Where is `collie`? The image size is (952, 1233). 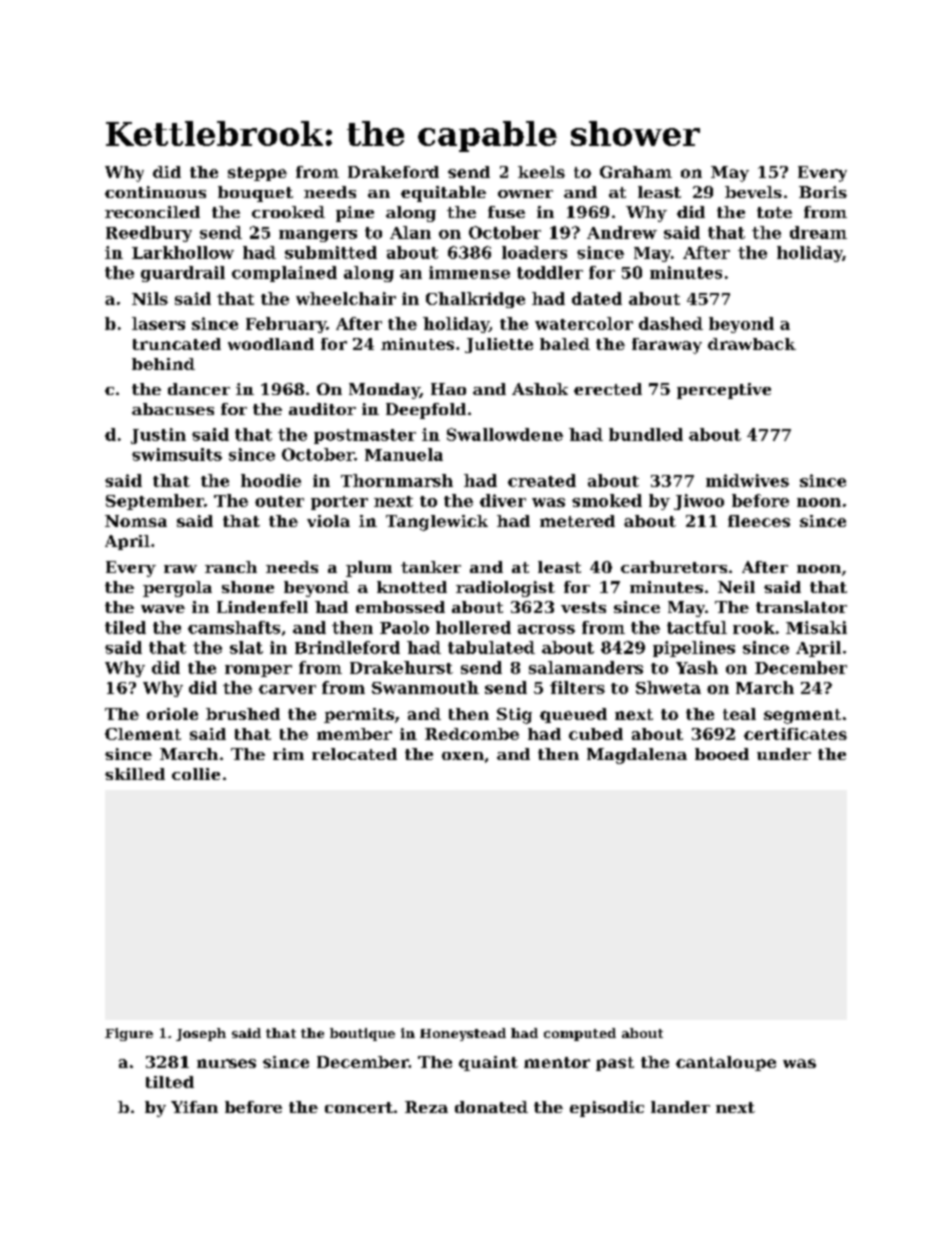
collie is located at coordinates (196, 774).
